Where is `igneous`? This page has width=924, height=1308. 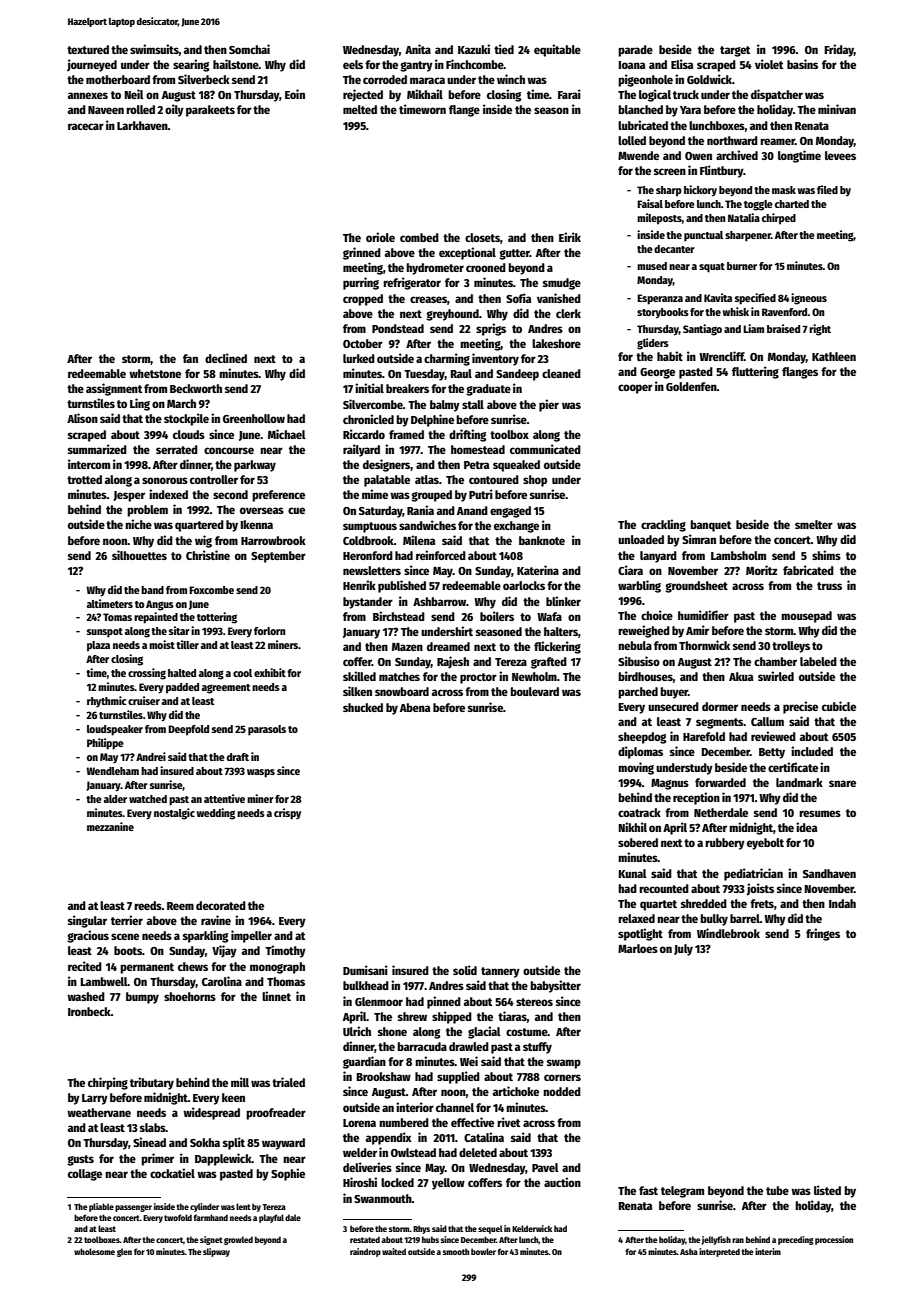 igneous is located at coordinates (809, 299).
